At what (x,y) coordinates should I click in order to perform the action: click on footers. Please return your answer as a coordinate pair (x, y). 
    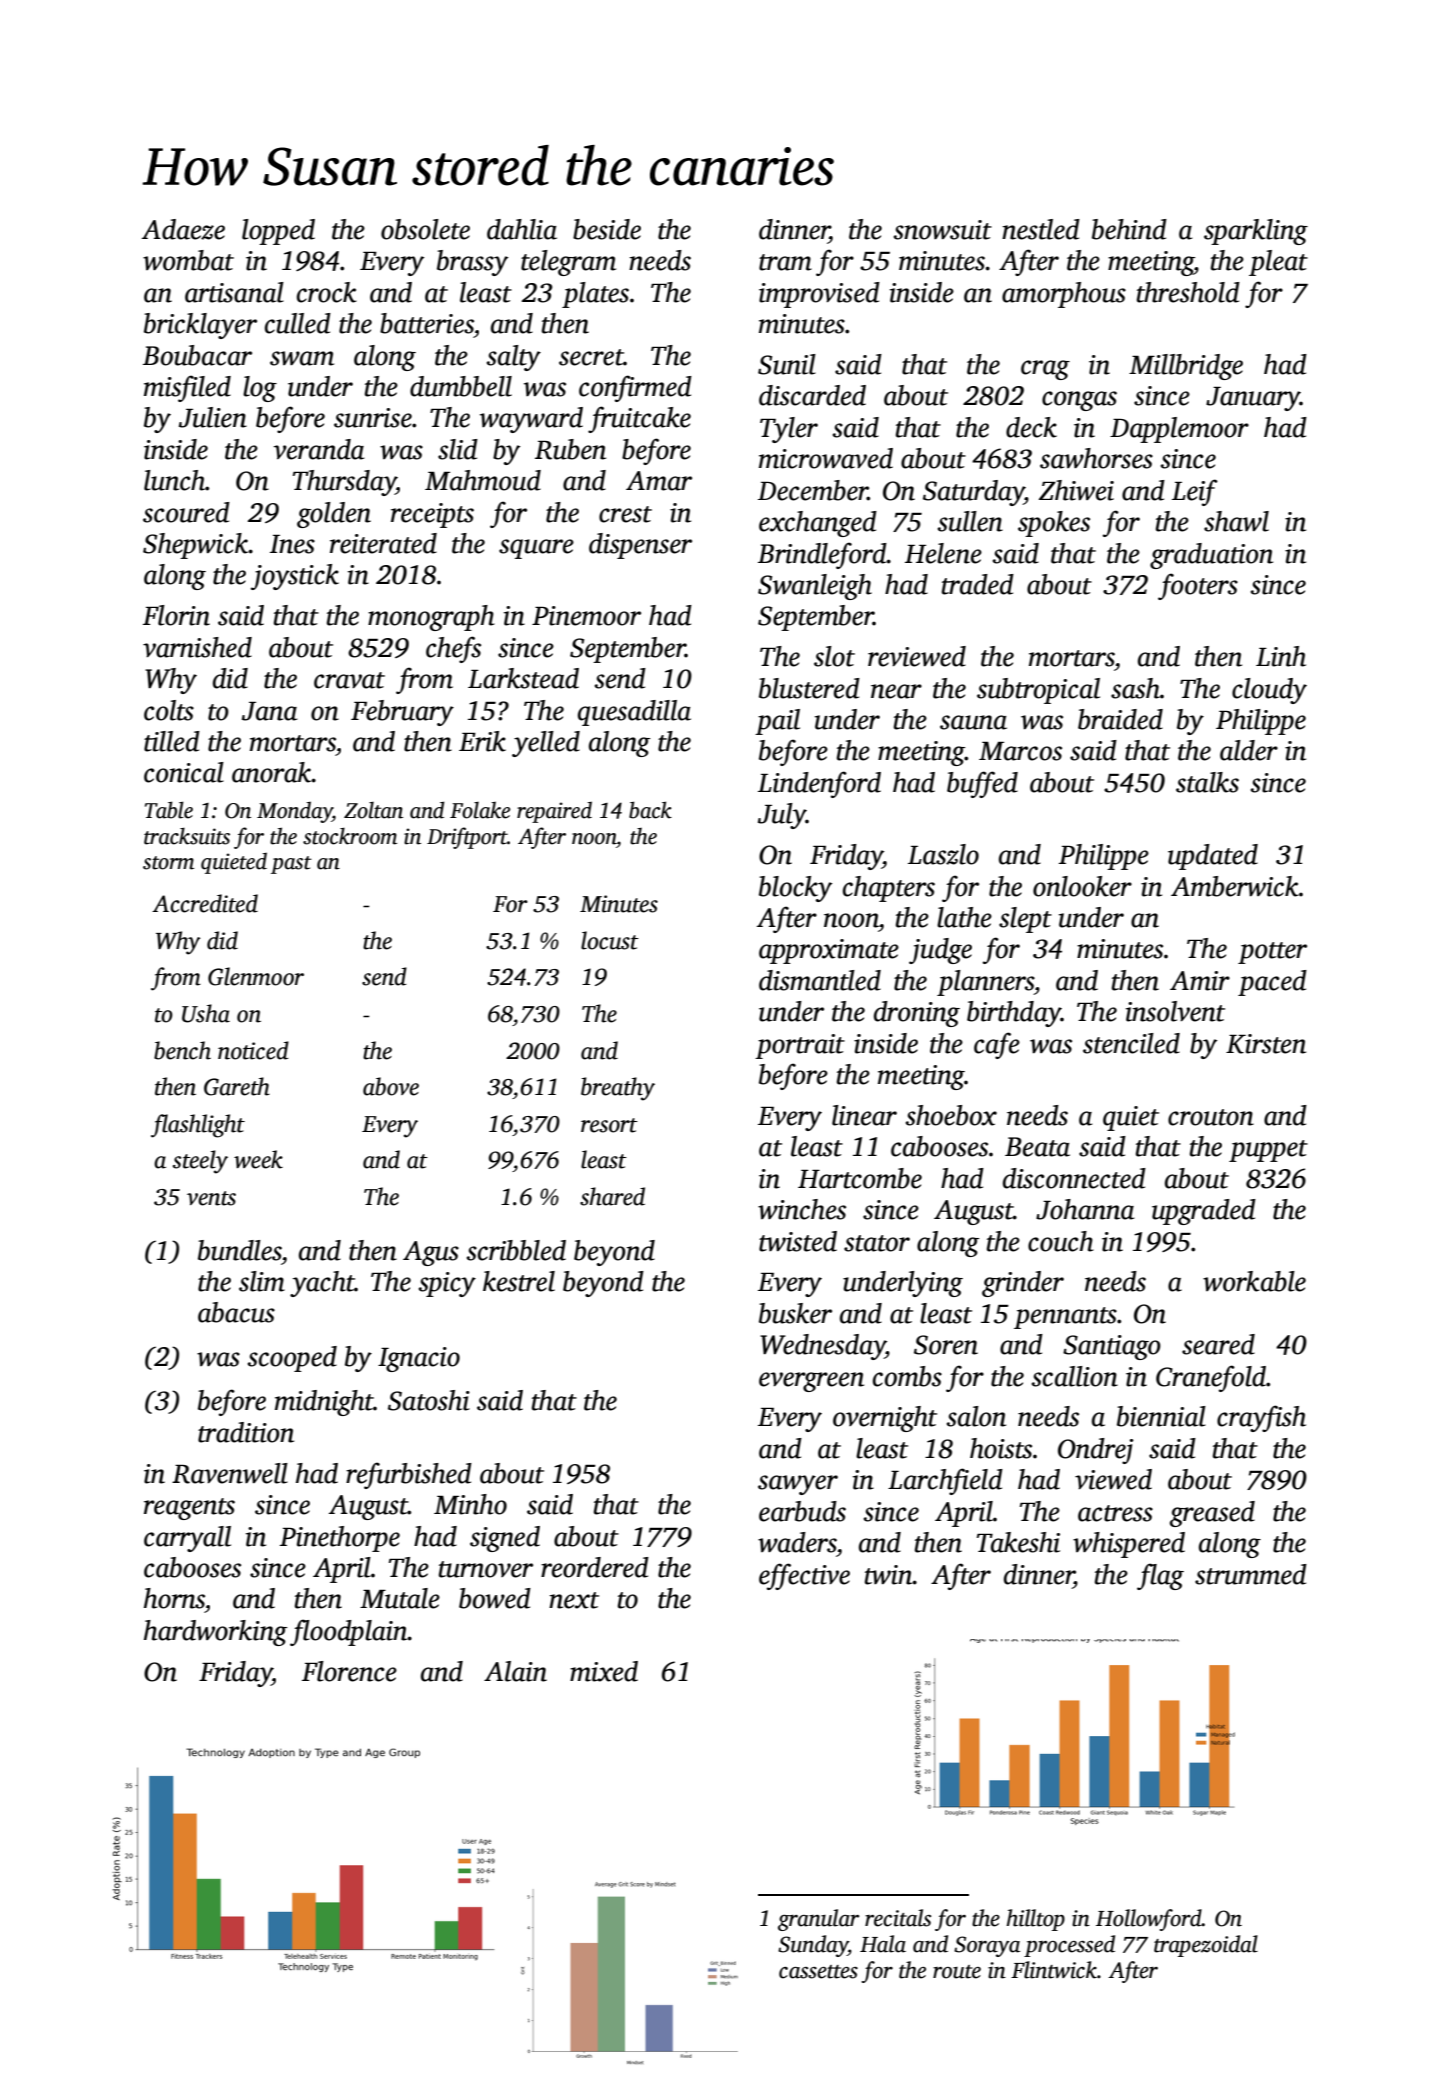
    Looking at the image, I should click on (1198, 586).
